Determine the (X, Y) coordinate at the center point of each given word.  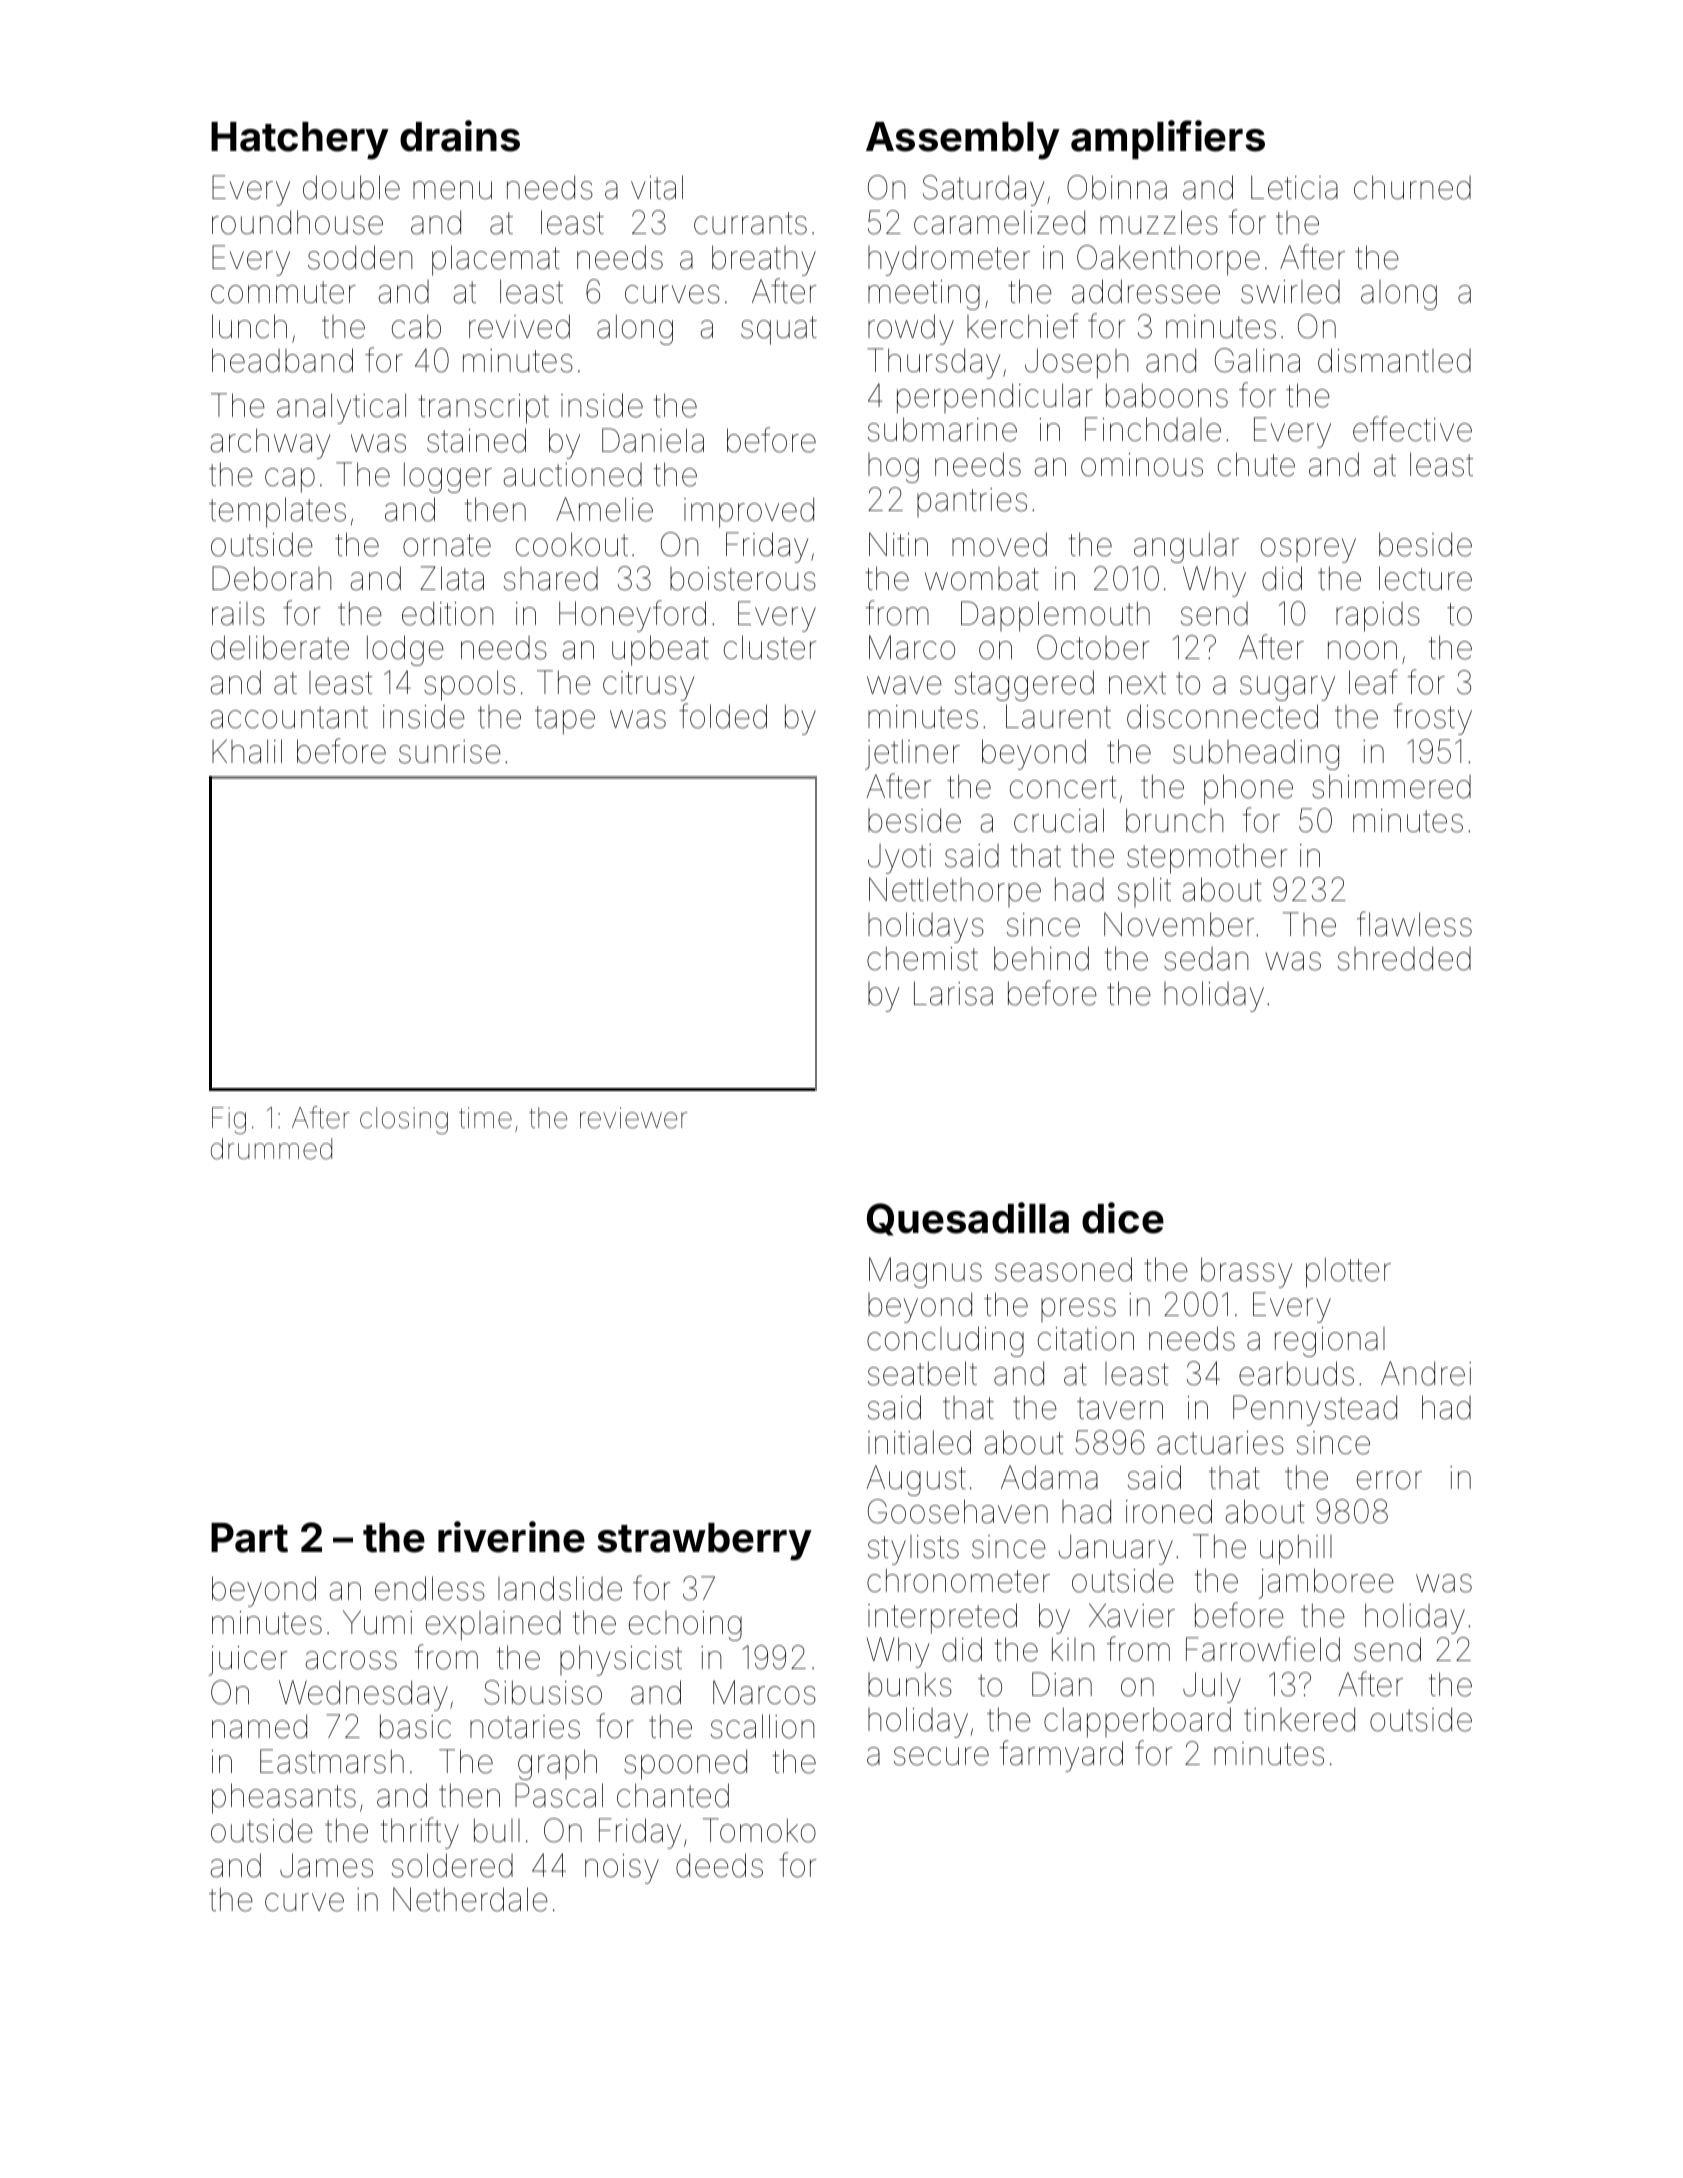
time (485, 1118)
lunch (249, 326)
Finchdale (1153, 429)
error (1389, 1480)
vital (657, 187)
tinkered (1299, 1719)
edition (448, 613)
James (326, 1865)
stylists (913, 1550)
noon (1362, 650)
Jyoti (899, 859)
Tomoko (759, 1830)
